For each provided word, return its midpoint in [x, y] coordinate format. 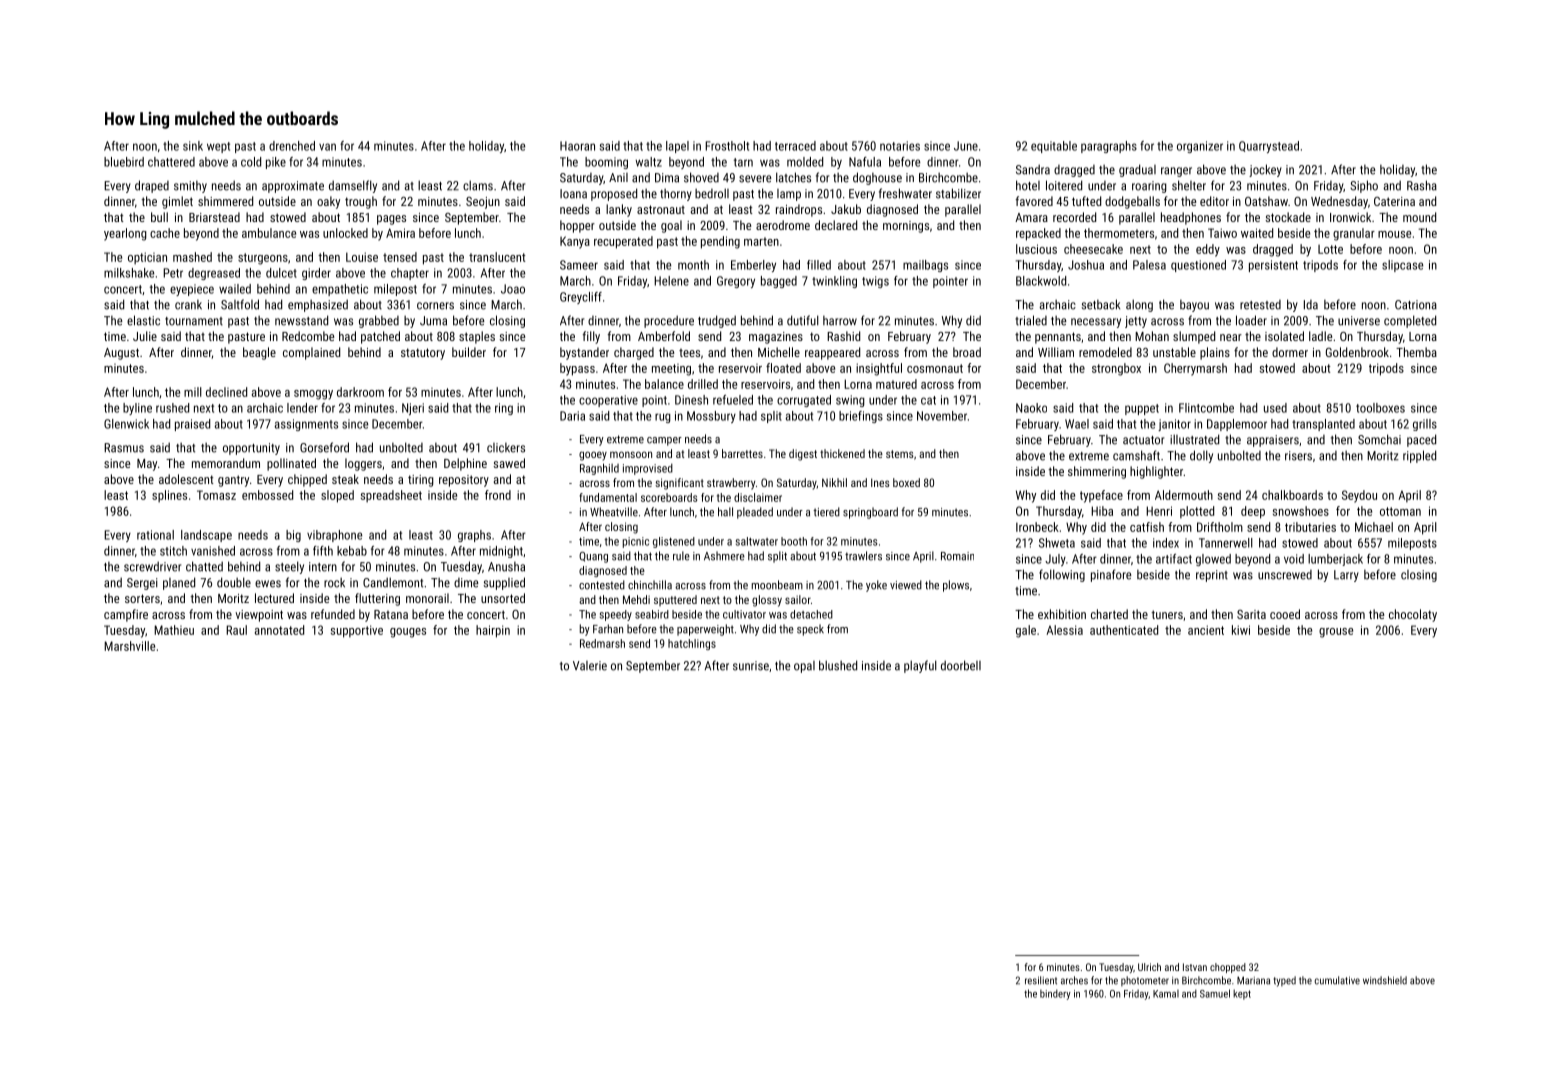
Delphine [465, 464]
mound [1419, 217]
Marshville [129, 646]
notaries [900, 146]
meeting [671, 370]
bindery [1055, 994]
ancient [1206, 630]
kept [1242, 994]
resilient [1041, 980]
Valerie [590, 666]
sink [193, 146]
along [1139, 305]
